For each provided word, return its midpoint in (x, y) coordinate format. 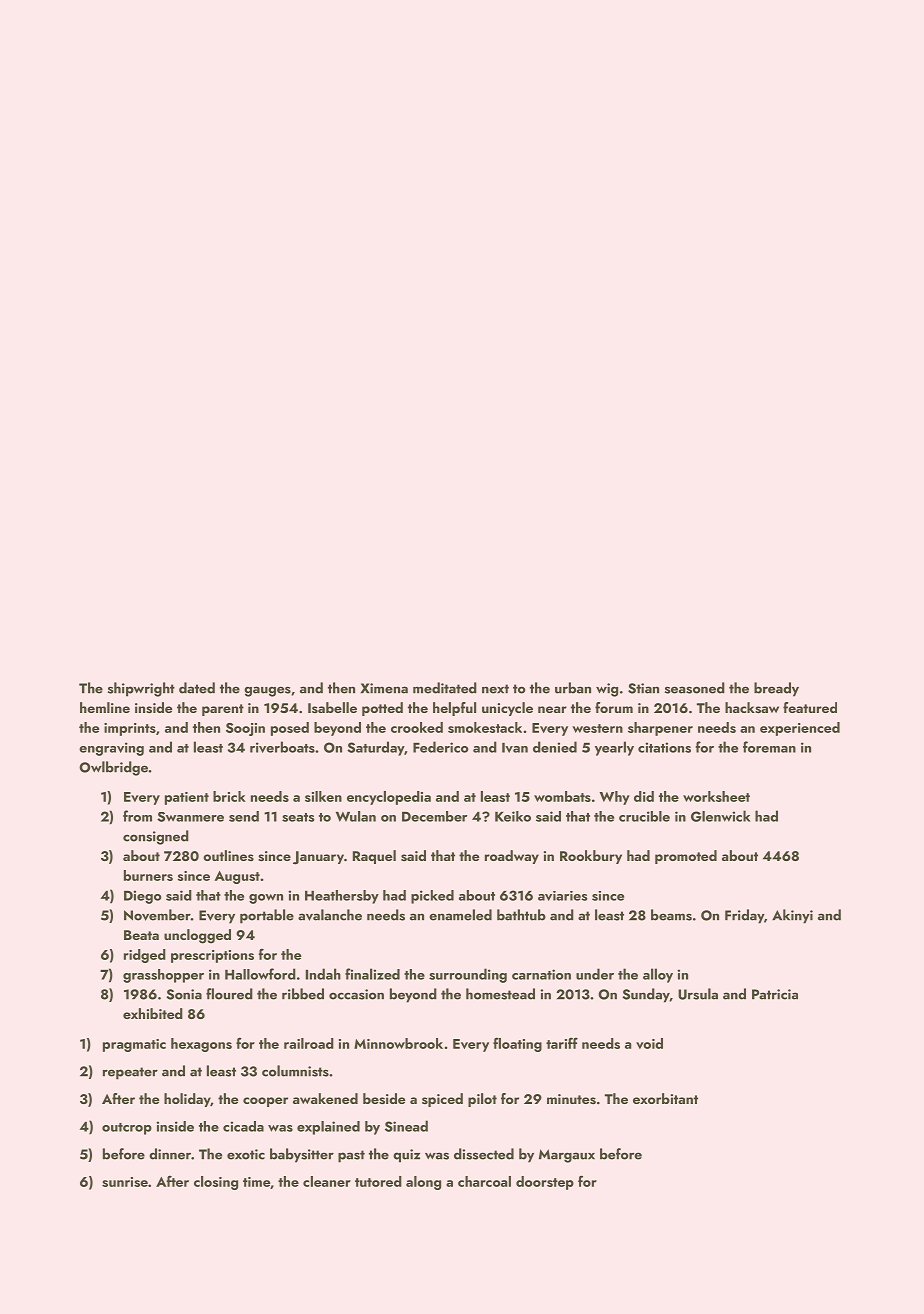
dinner (170, 1154)
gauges (267, 691)
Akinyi (792, 916)
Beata (141, 935)
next (495, 689)
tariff (562, 1043)
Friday (744, 916)
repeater (130, 1073)
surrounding (468, 975)
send (244, 816)
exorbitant (665, 1098)
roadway (512, 857)
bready (776, 689)
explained (328, 1128)
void (649, 1043)
